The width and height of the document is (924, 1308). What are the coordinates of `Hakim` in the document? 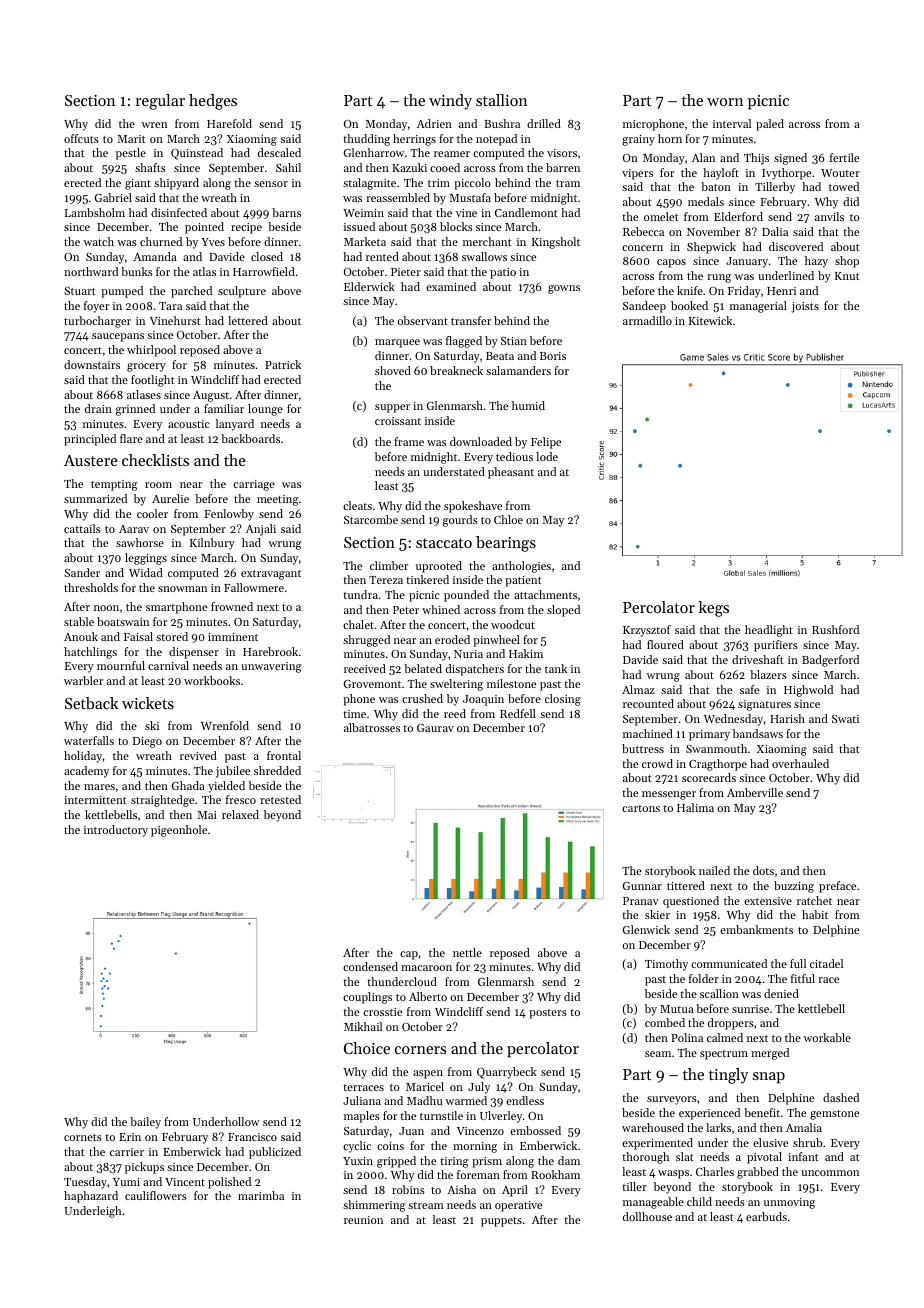 It's located at (526, 653).
